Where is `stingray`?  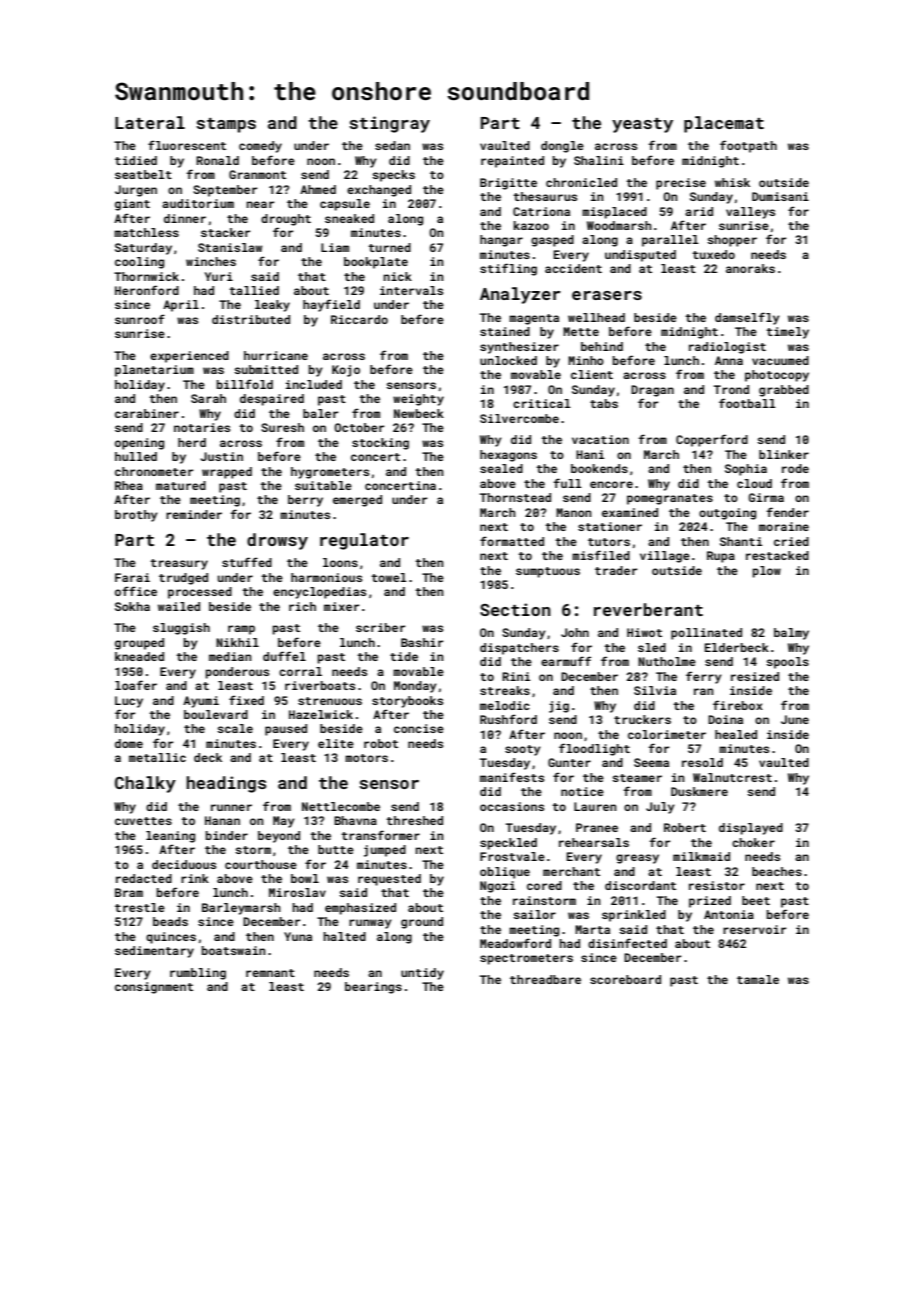
stingray is located at coordinates (389, 124).
